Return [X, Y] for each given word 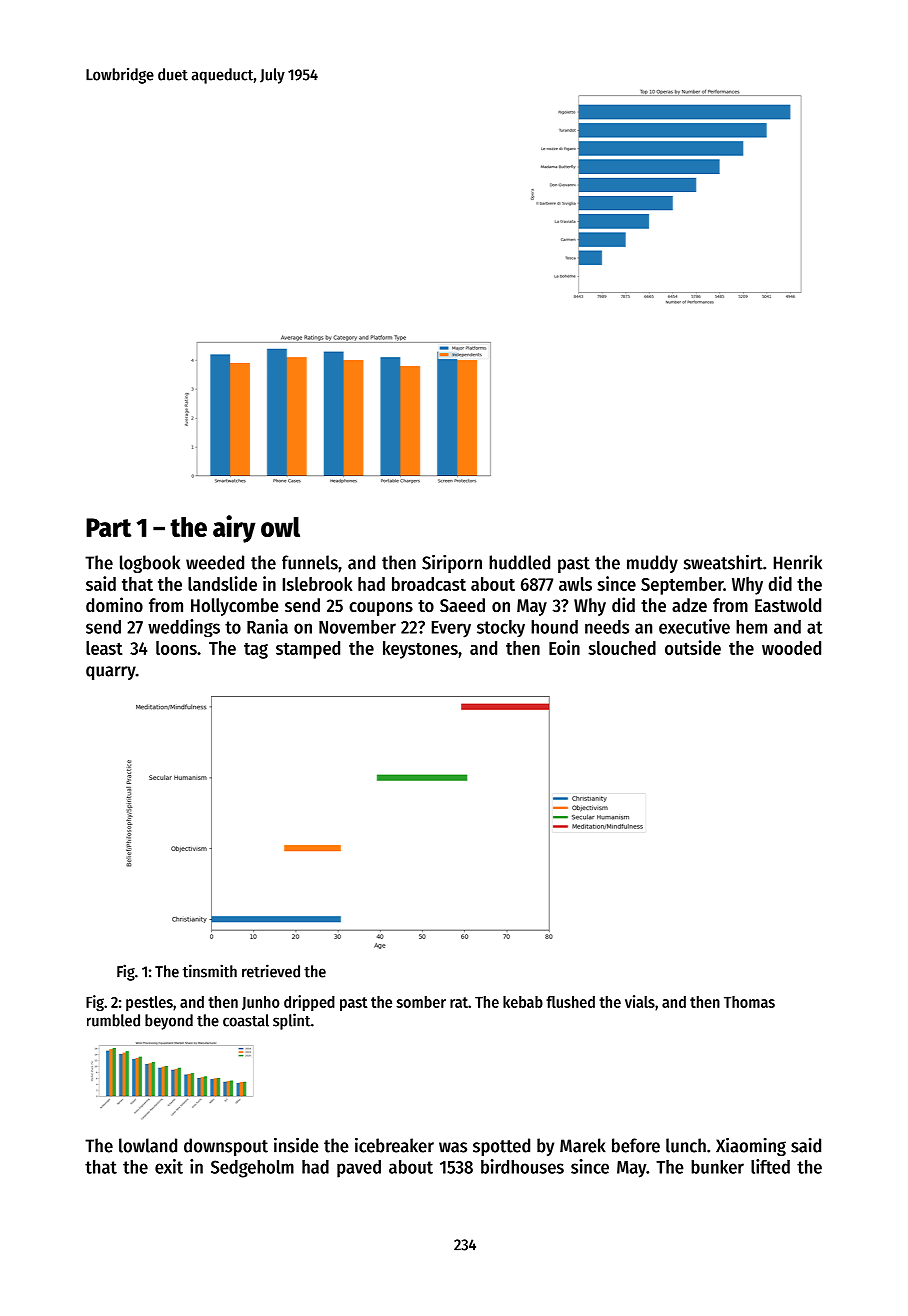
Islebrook [317, 584]
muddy [652, 564]
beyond [169, 1022]
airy [234, 529]
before [636, 1145]
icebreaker [394, 1145]
